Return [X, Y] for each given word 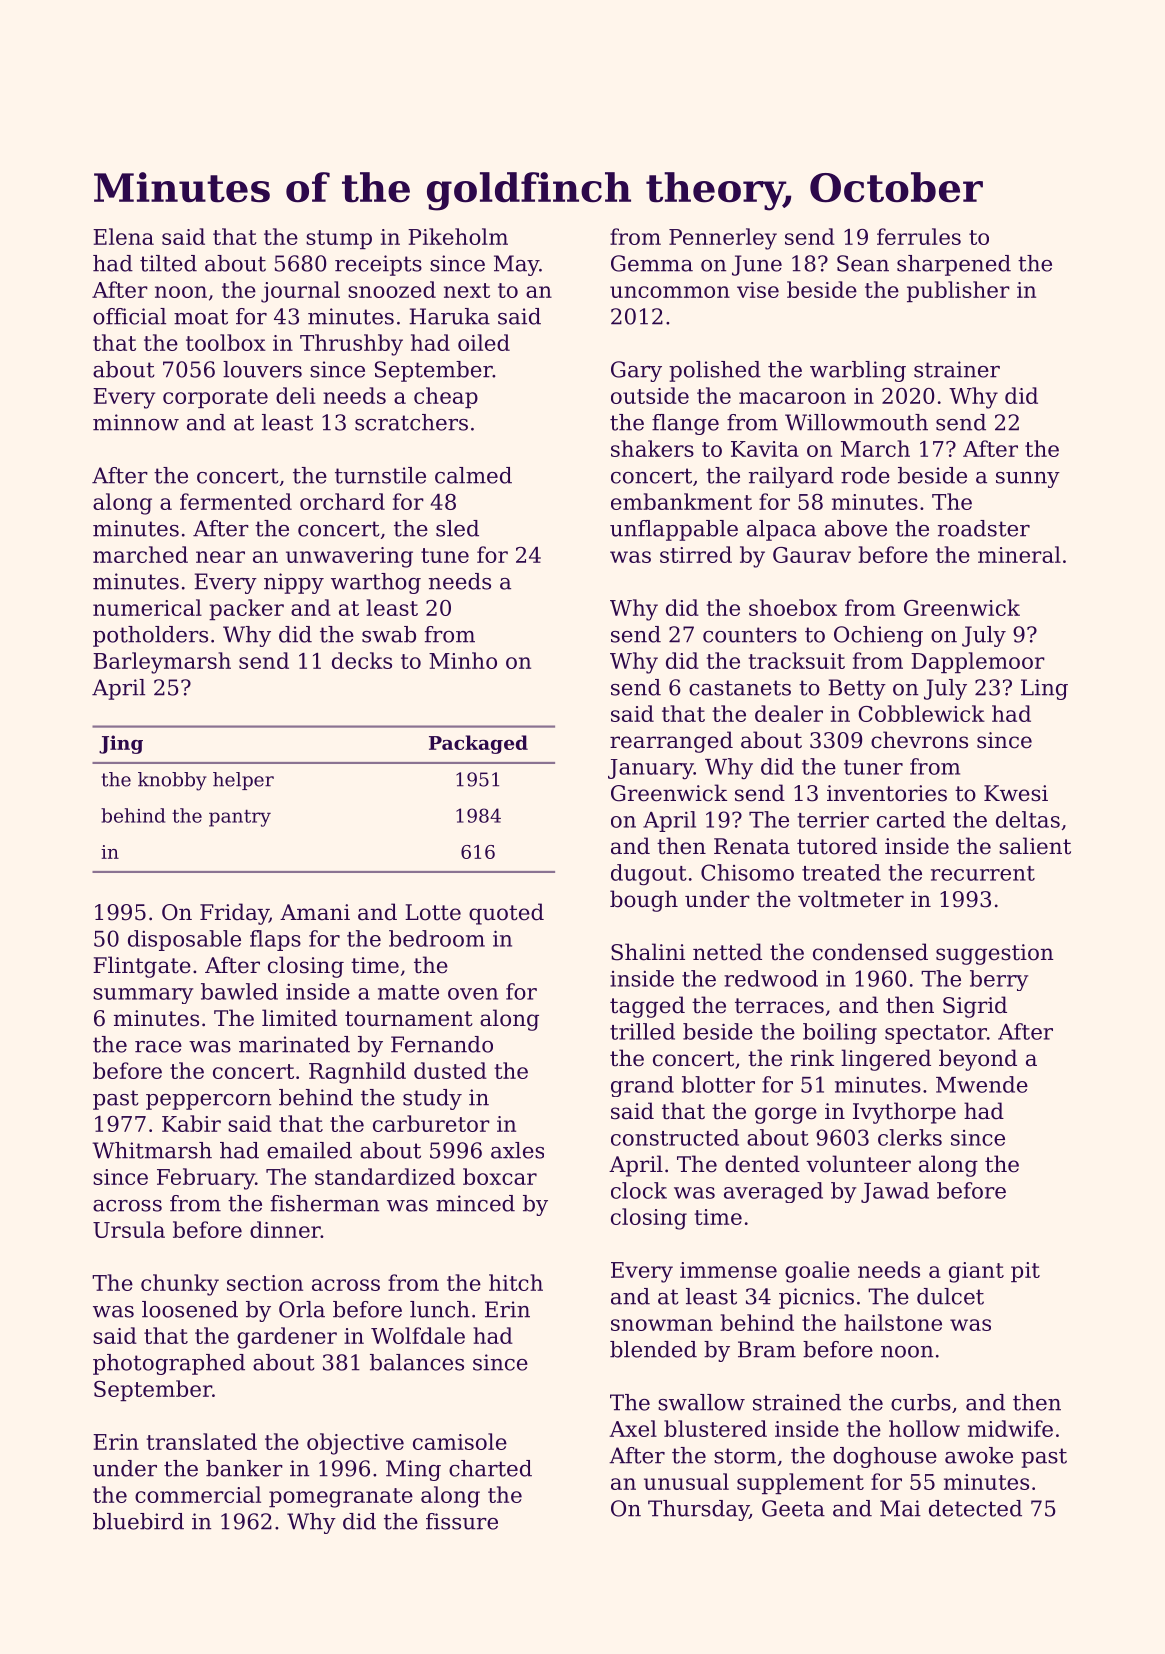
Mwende [982, 1084]
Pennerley [723, 239]
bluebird [138, 1521]
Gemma [652, 263]
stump [339, 239]
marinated [294, 1044]
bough [644, 901]
